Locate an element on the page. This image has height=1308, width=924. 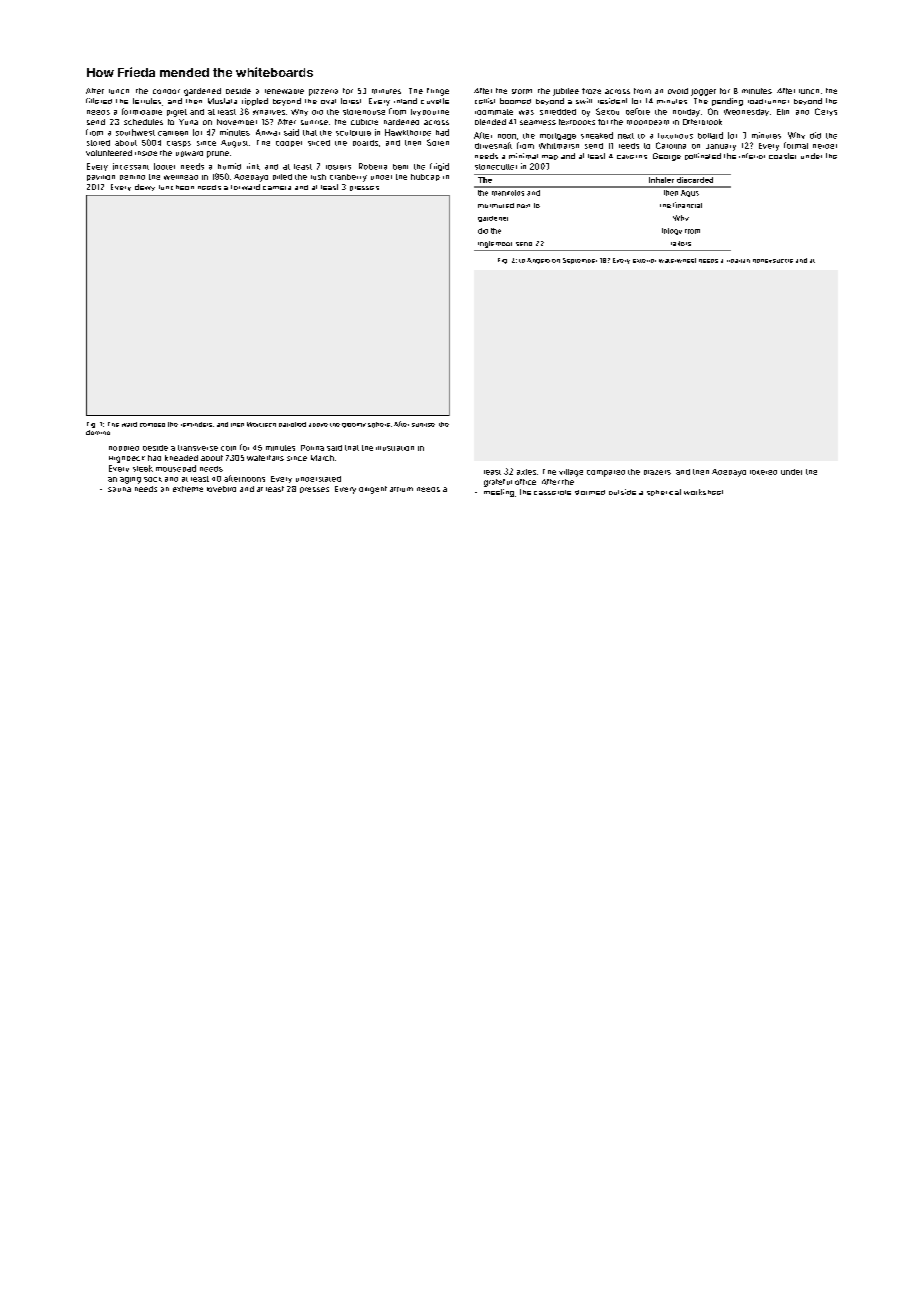
jubilee is located at coordinates (566, 92).
